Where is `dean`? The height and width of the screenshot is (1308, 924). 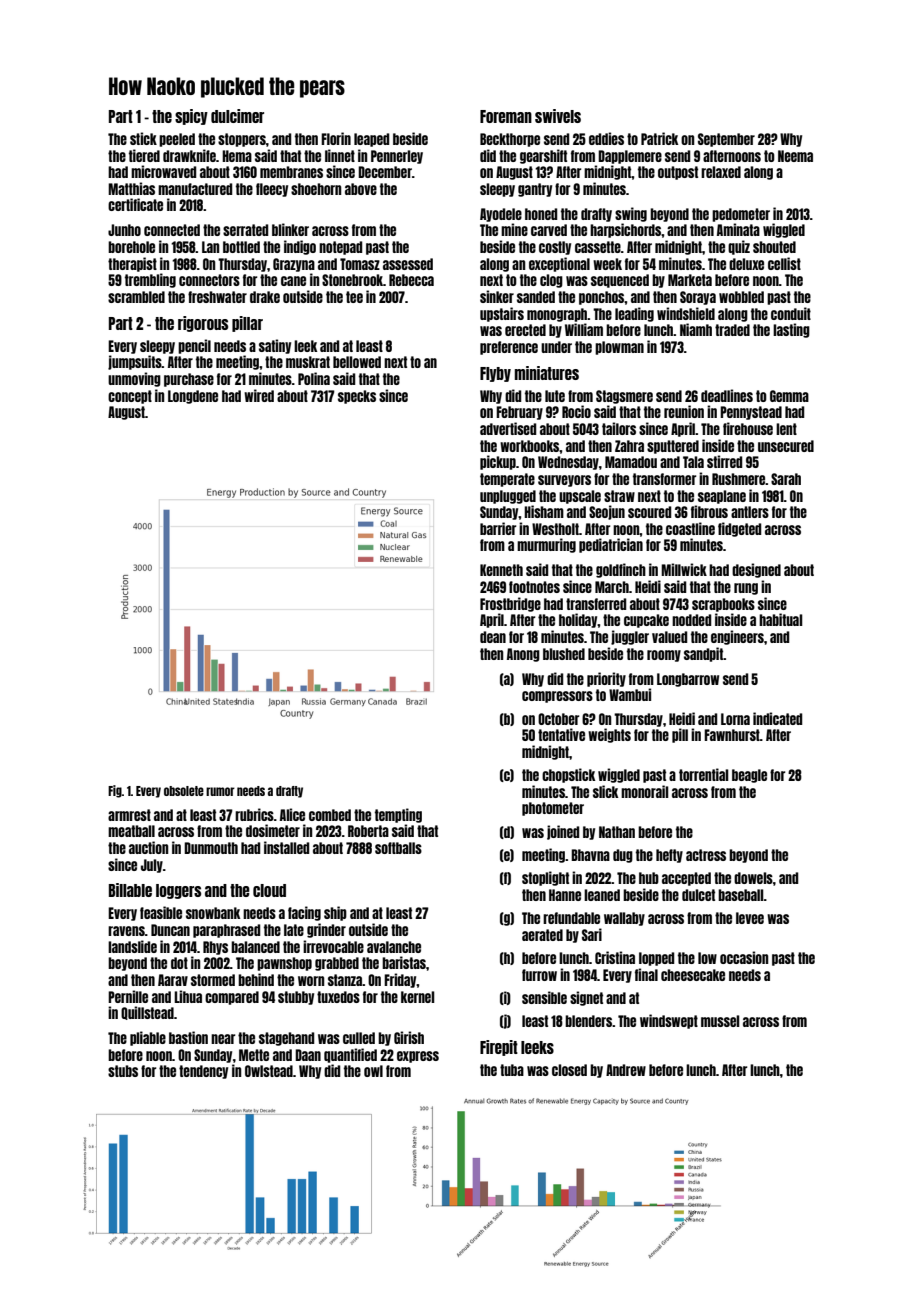
dean is located at coordinates (493, 637).
